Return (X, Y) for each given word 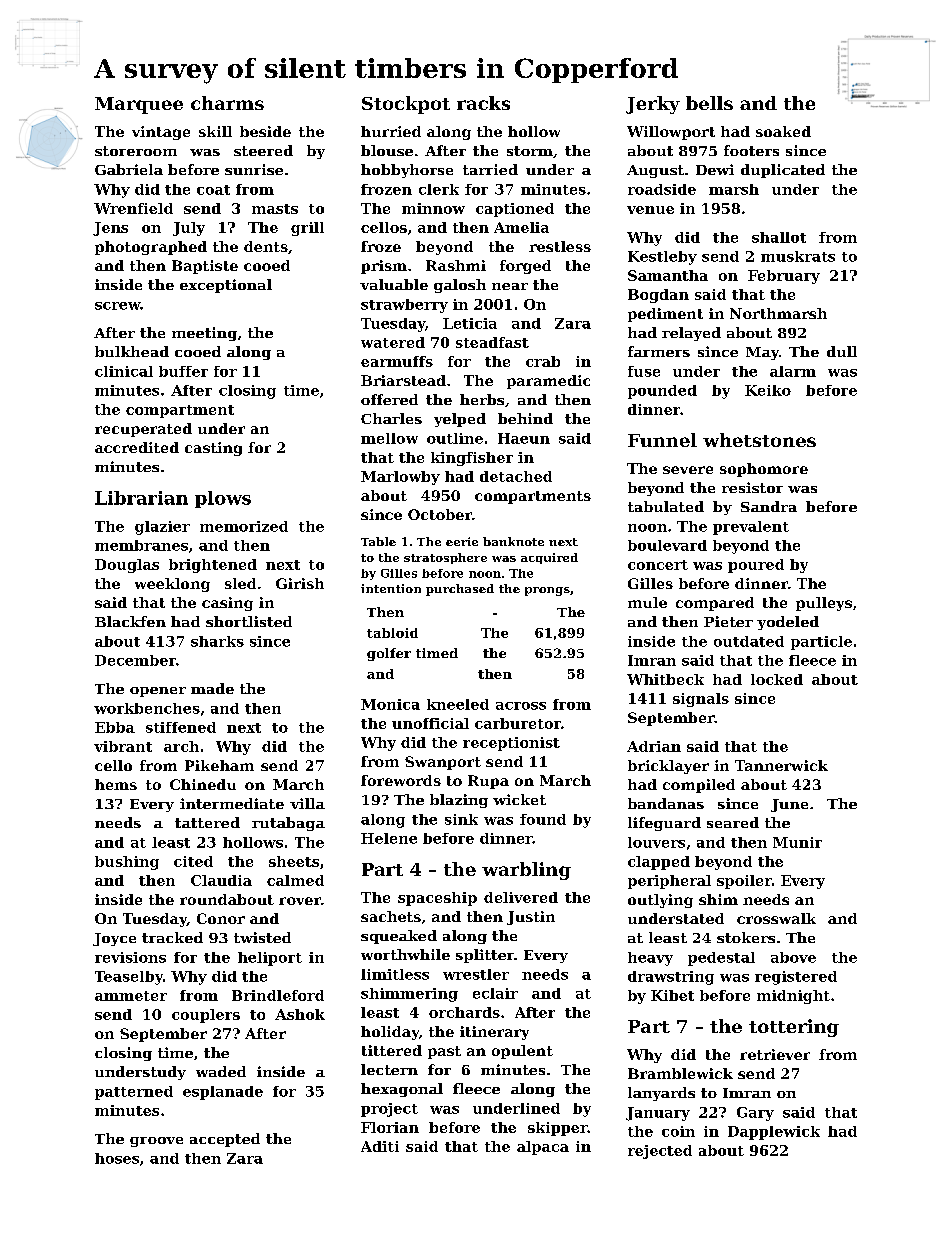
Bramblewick (680, 1073)
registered (796, 978)
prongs (547, 591)
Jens (110, 229)
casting (213, 449)
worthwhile (405, 954)
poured (756, 566)
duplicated (783, 171)
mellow (389, 438)
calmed (295, 880)
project (389, 1110)
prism (384, 267)
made (212, 688)
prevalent (751, 528)
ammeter (131, 996)
